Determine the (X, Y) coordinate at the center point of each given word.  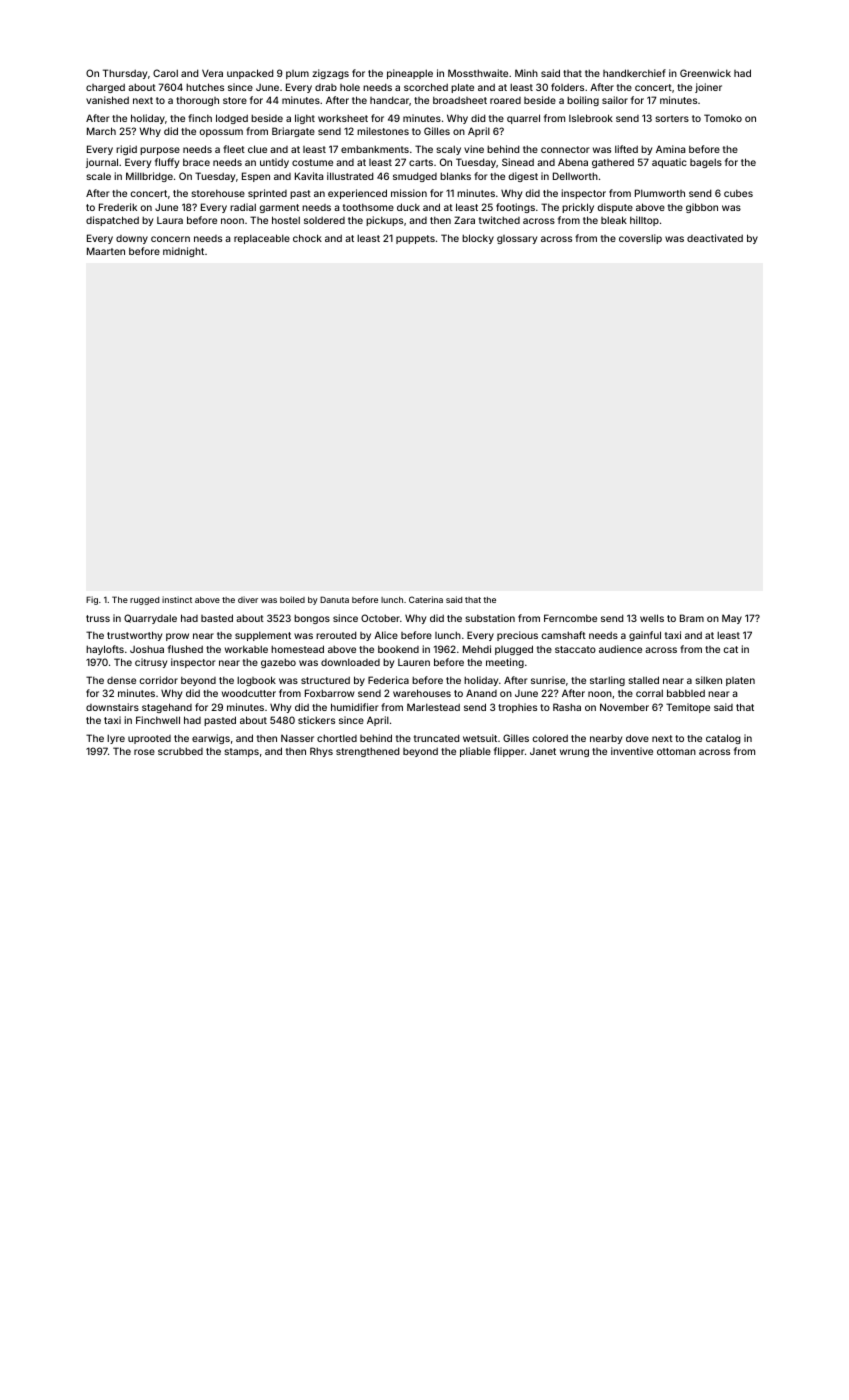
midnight (183, 252)
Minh (526, 73)
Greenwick (705, 73)
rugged (144, 601)
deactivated (715, 238)
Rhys (321, 752)
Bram (692, 618)
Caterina (426, 599)
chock (307, 238)
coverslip (640, 239)
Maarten (106, 251)
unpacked (250, 74)
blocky (478, 239)
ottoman (676, 751)
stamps (241, 752)
